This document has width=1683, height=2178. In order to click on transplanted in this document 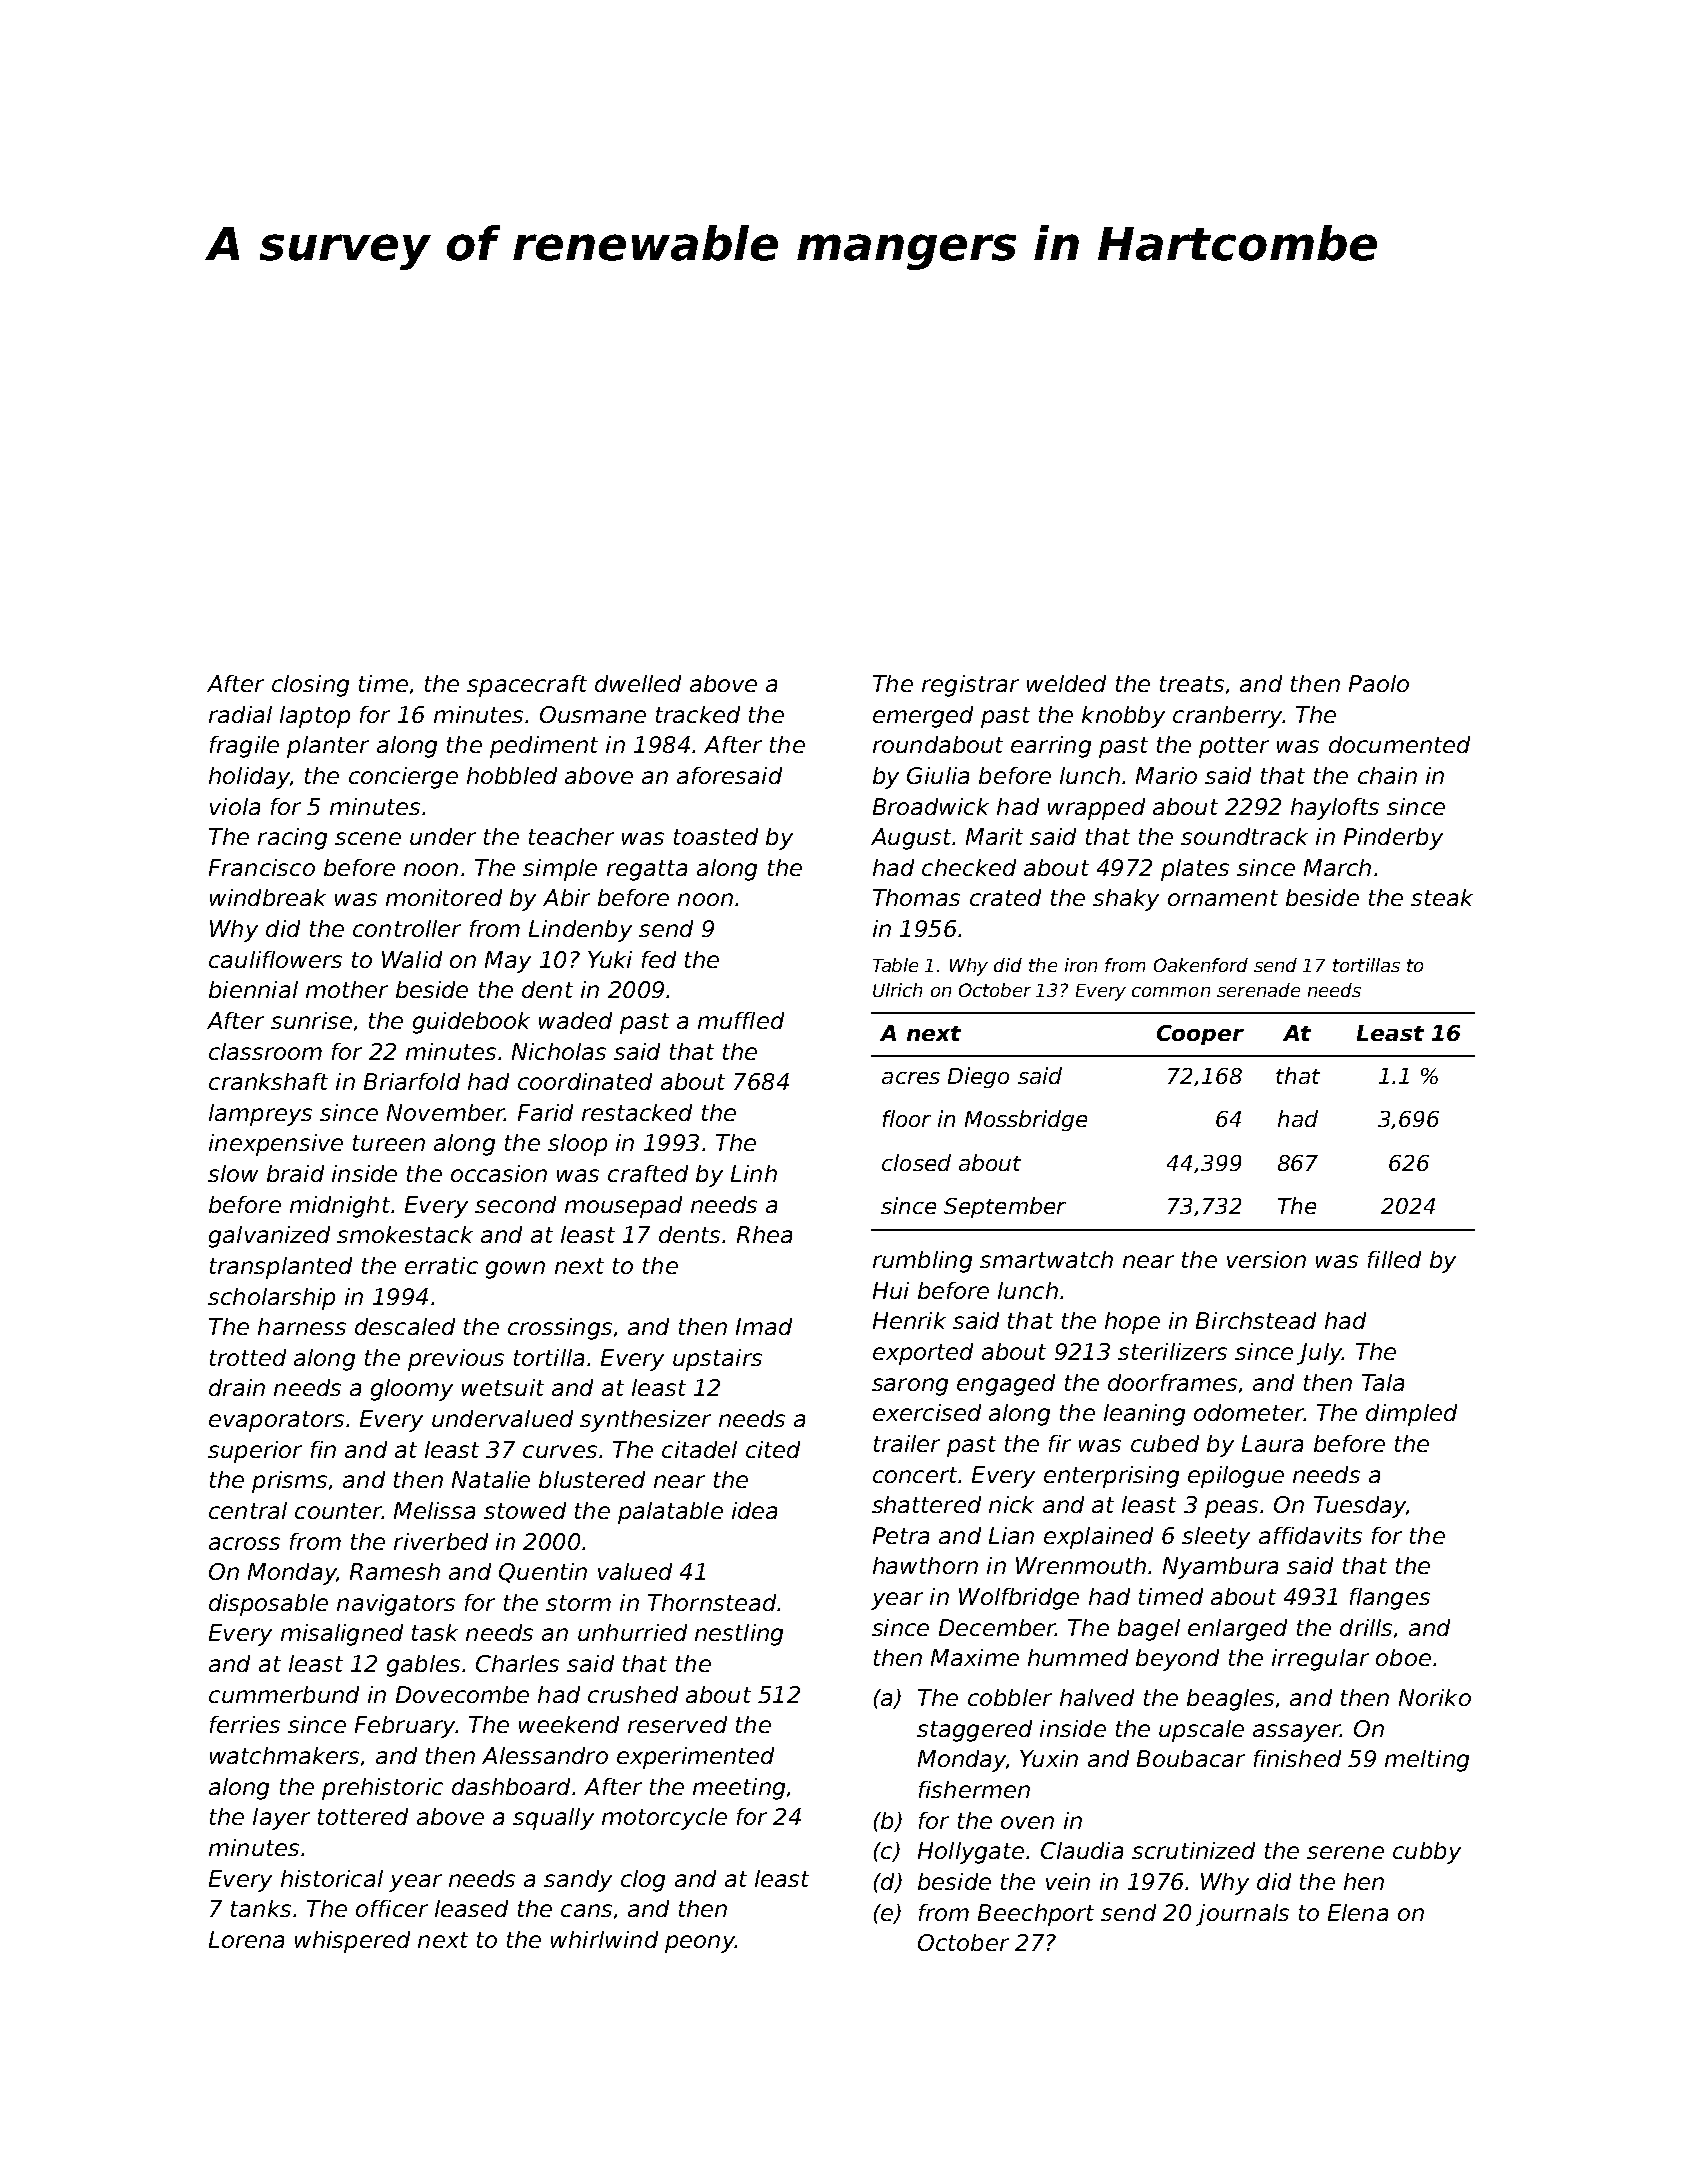, I will do `click(281, 1268)`.
